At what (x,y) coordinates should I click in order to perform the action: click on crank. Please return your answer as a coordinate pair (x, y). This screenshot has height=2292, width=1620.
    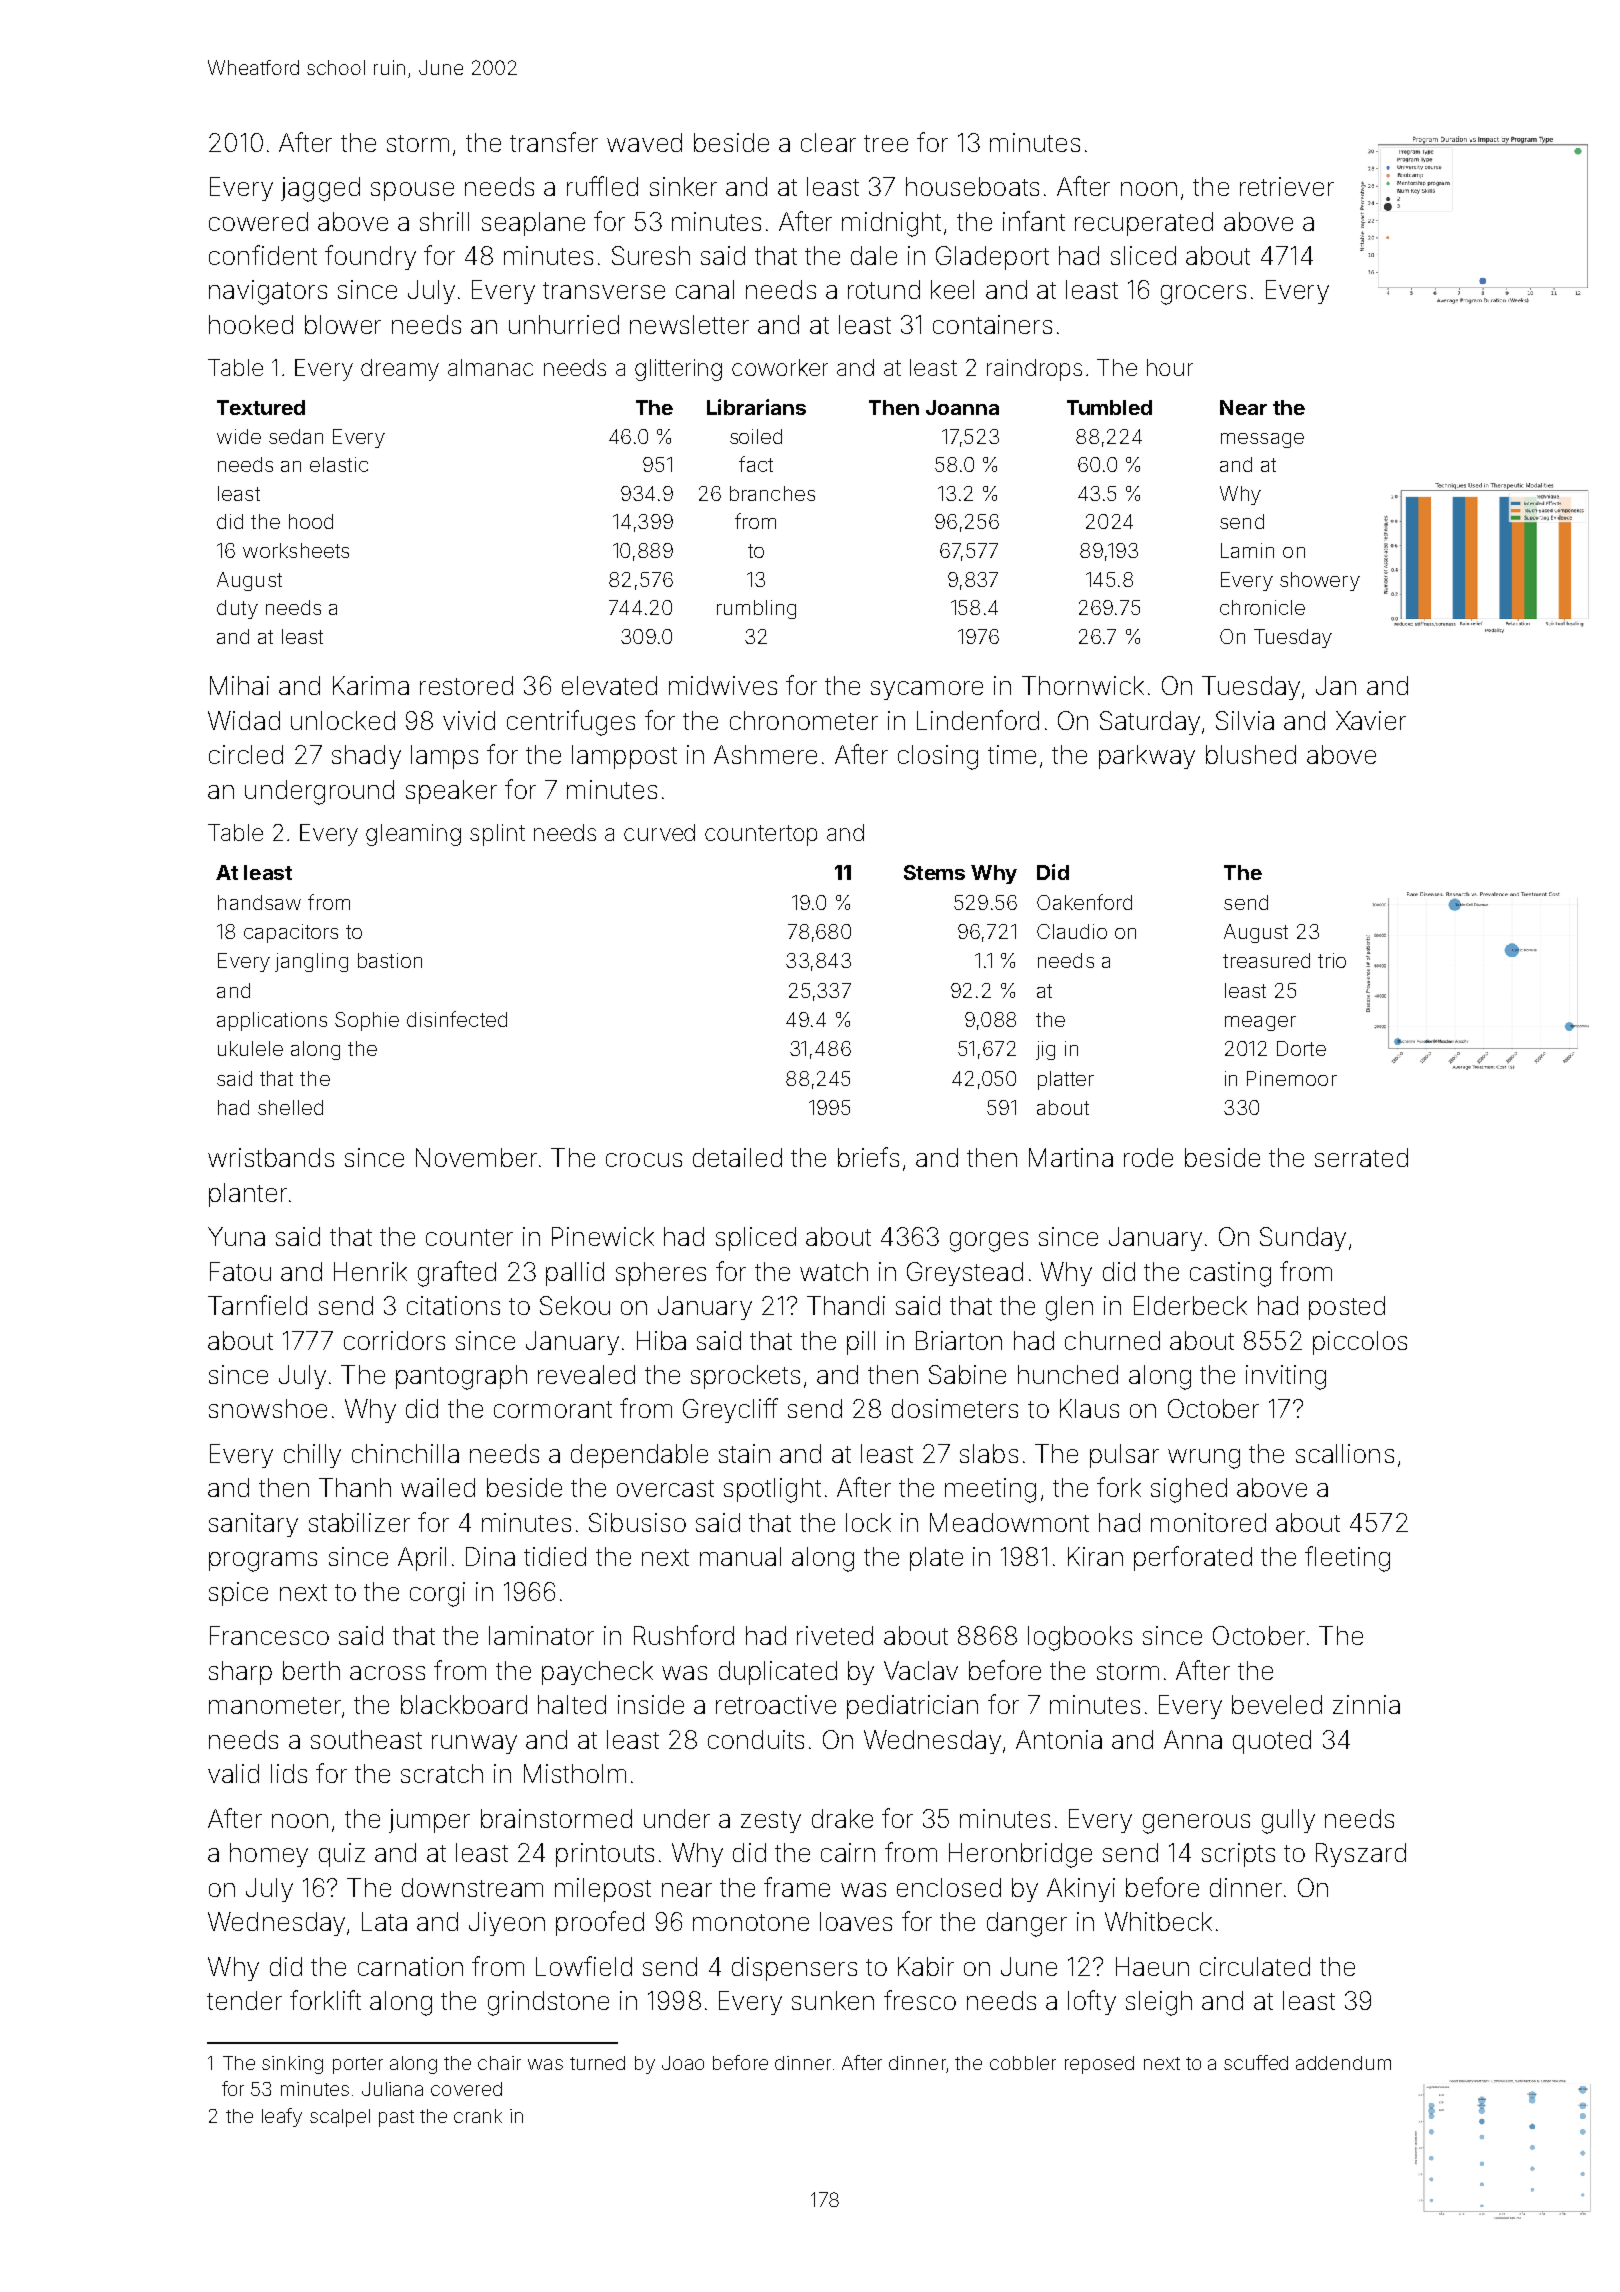
    Looking at the image, I should click on (478, 2116).
